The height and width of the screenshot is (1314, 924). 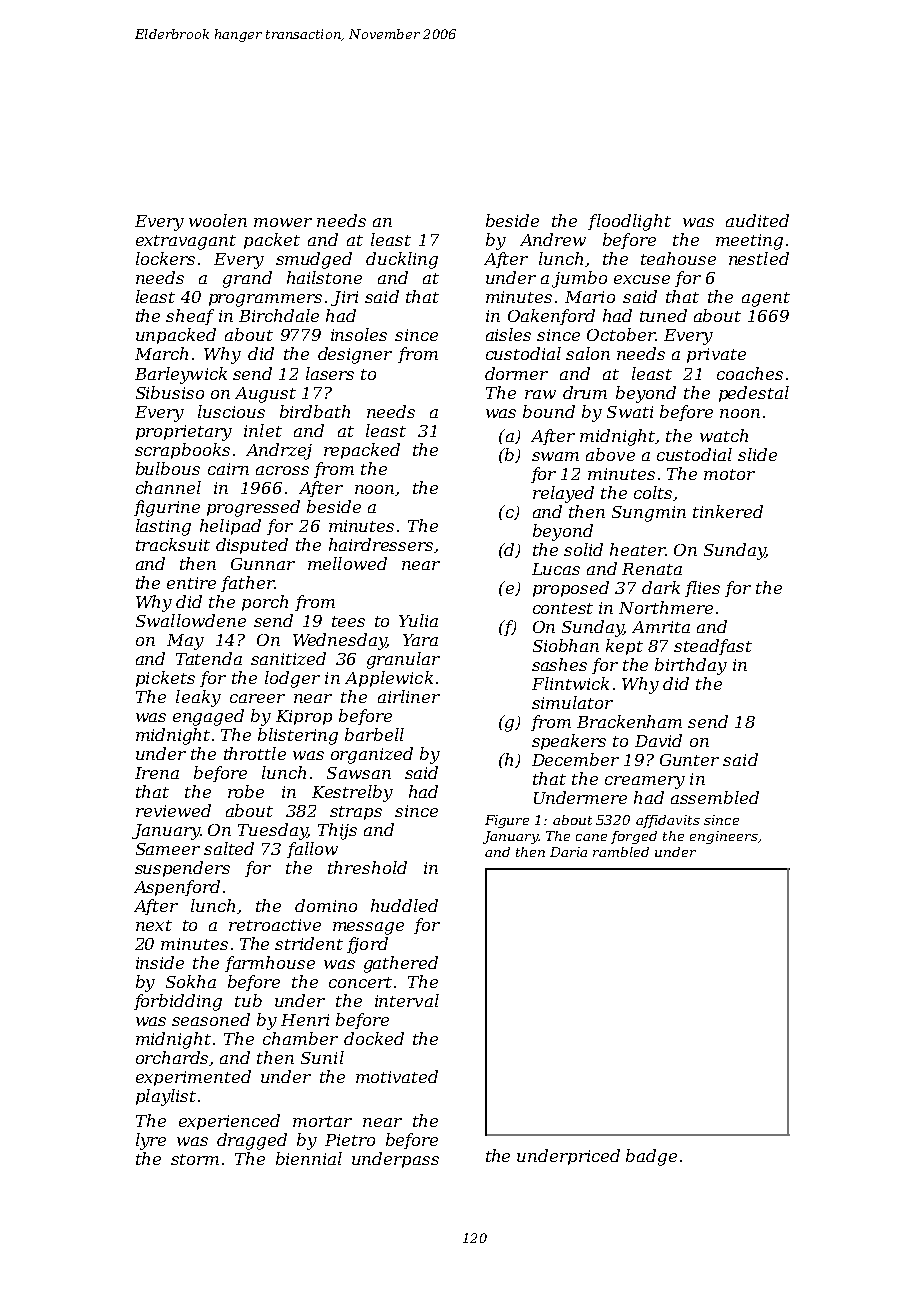 What do you see at coordinates (651, 1157) in the screenshot?
I see `badge` at bounding box center [651, 1157].
